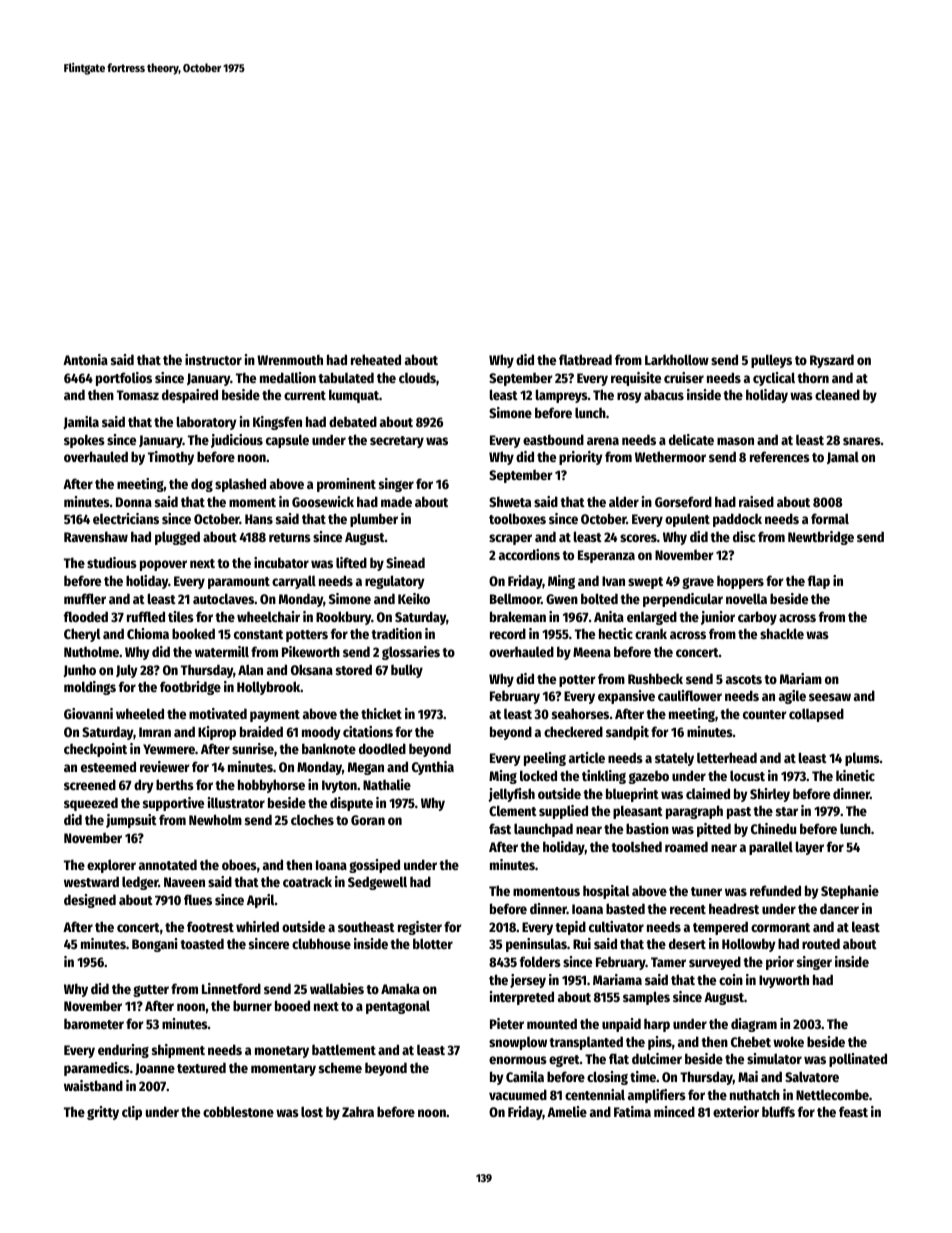 The width and height of the page is (952, 1233). I want to click on supplied, so click(563, 812).
